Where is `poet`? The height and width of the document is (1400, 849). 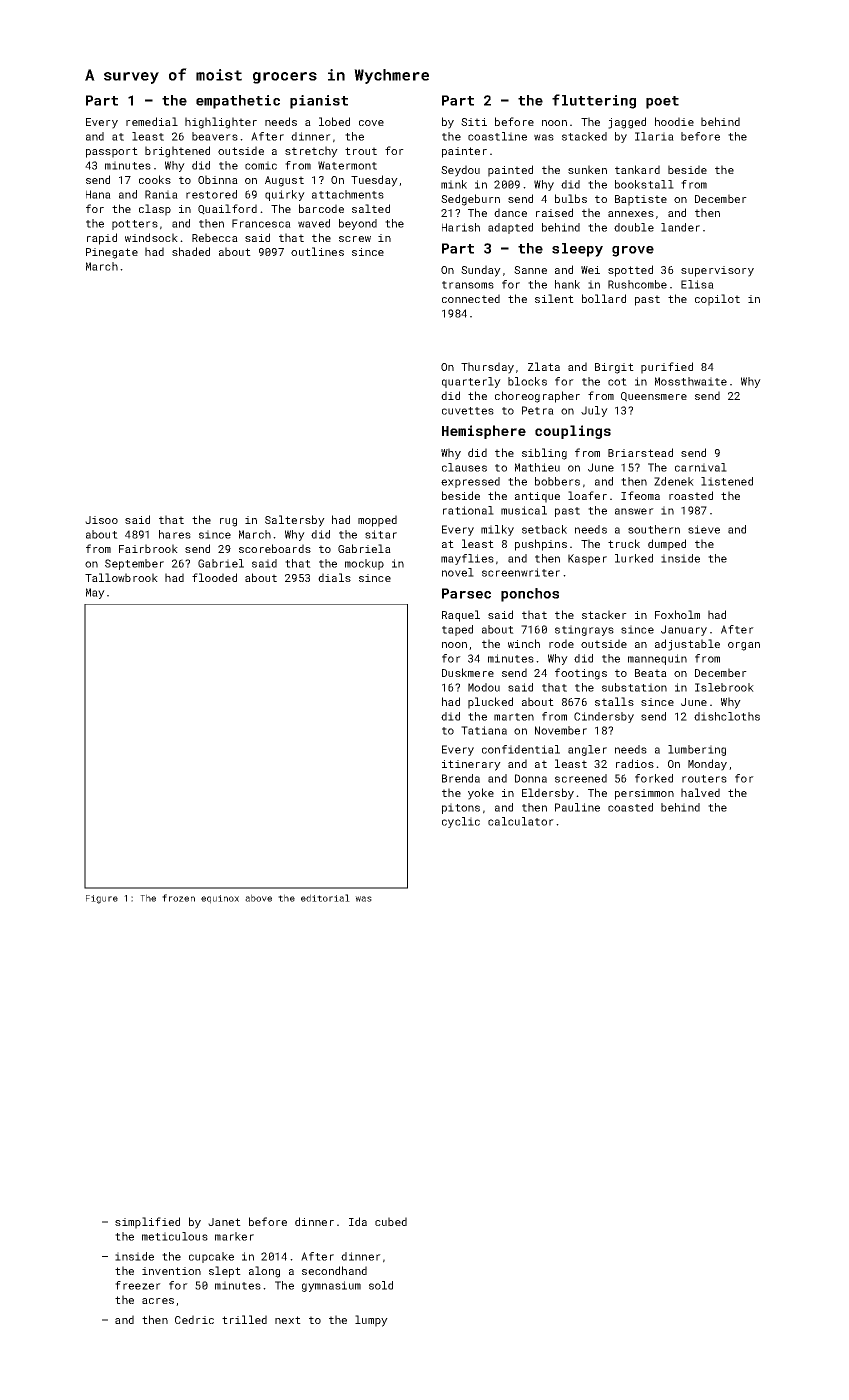 poet is located at coordinates (662, 102).
